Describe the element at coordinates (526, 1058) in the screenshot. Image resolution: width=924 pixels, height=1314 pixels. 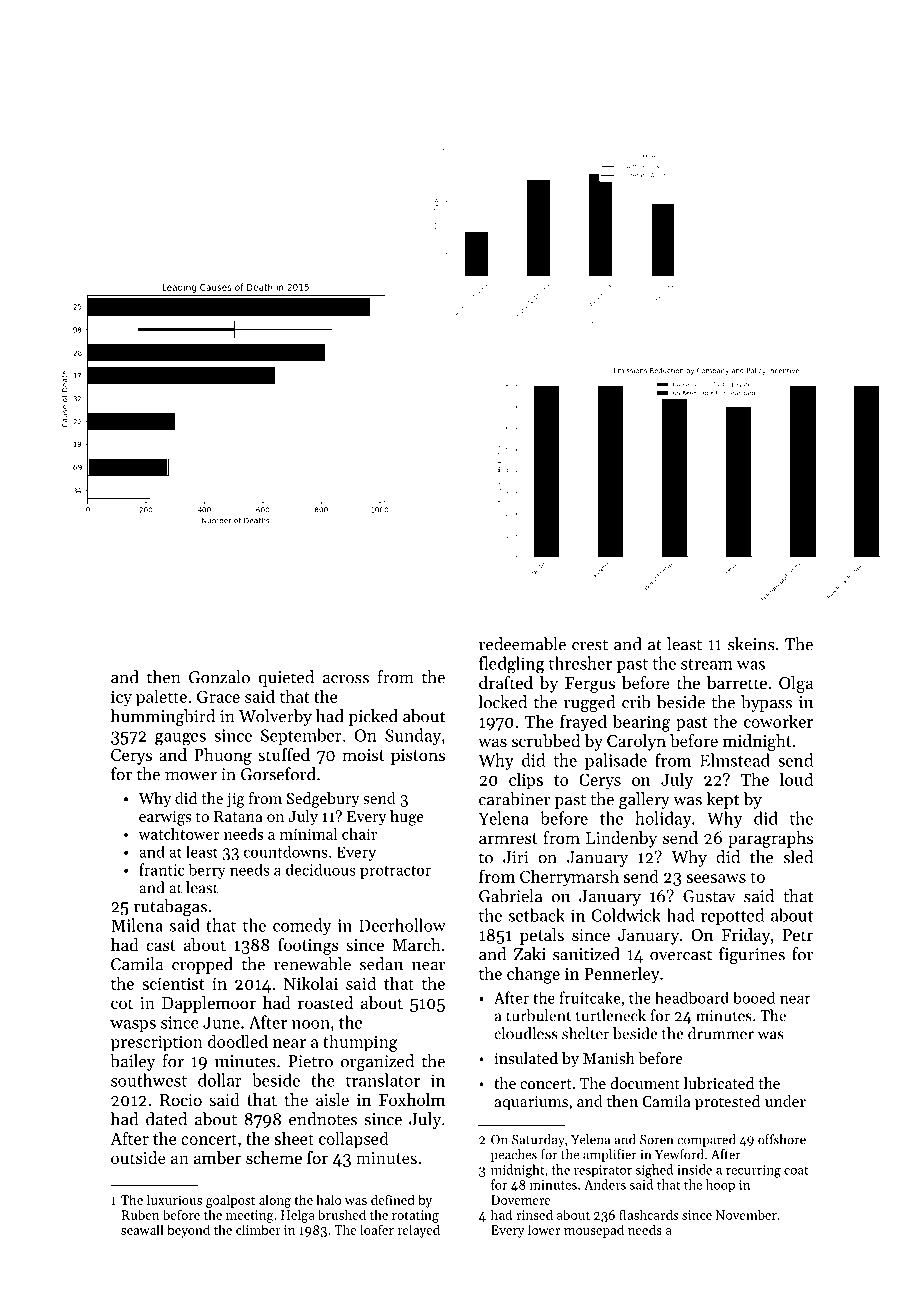
I see `insulated` at that location.
